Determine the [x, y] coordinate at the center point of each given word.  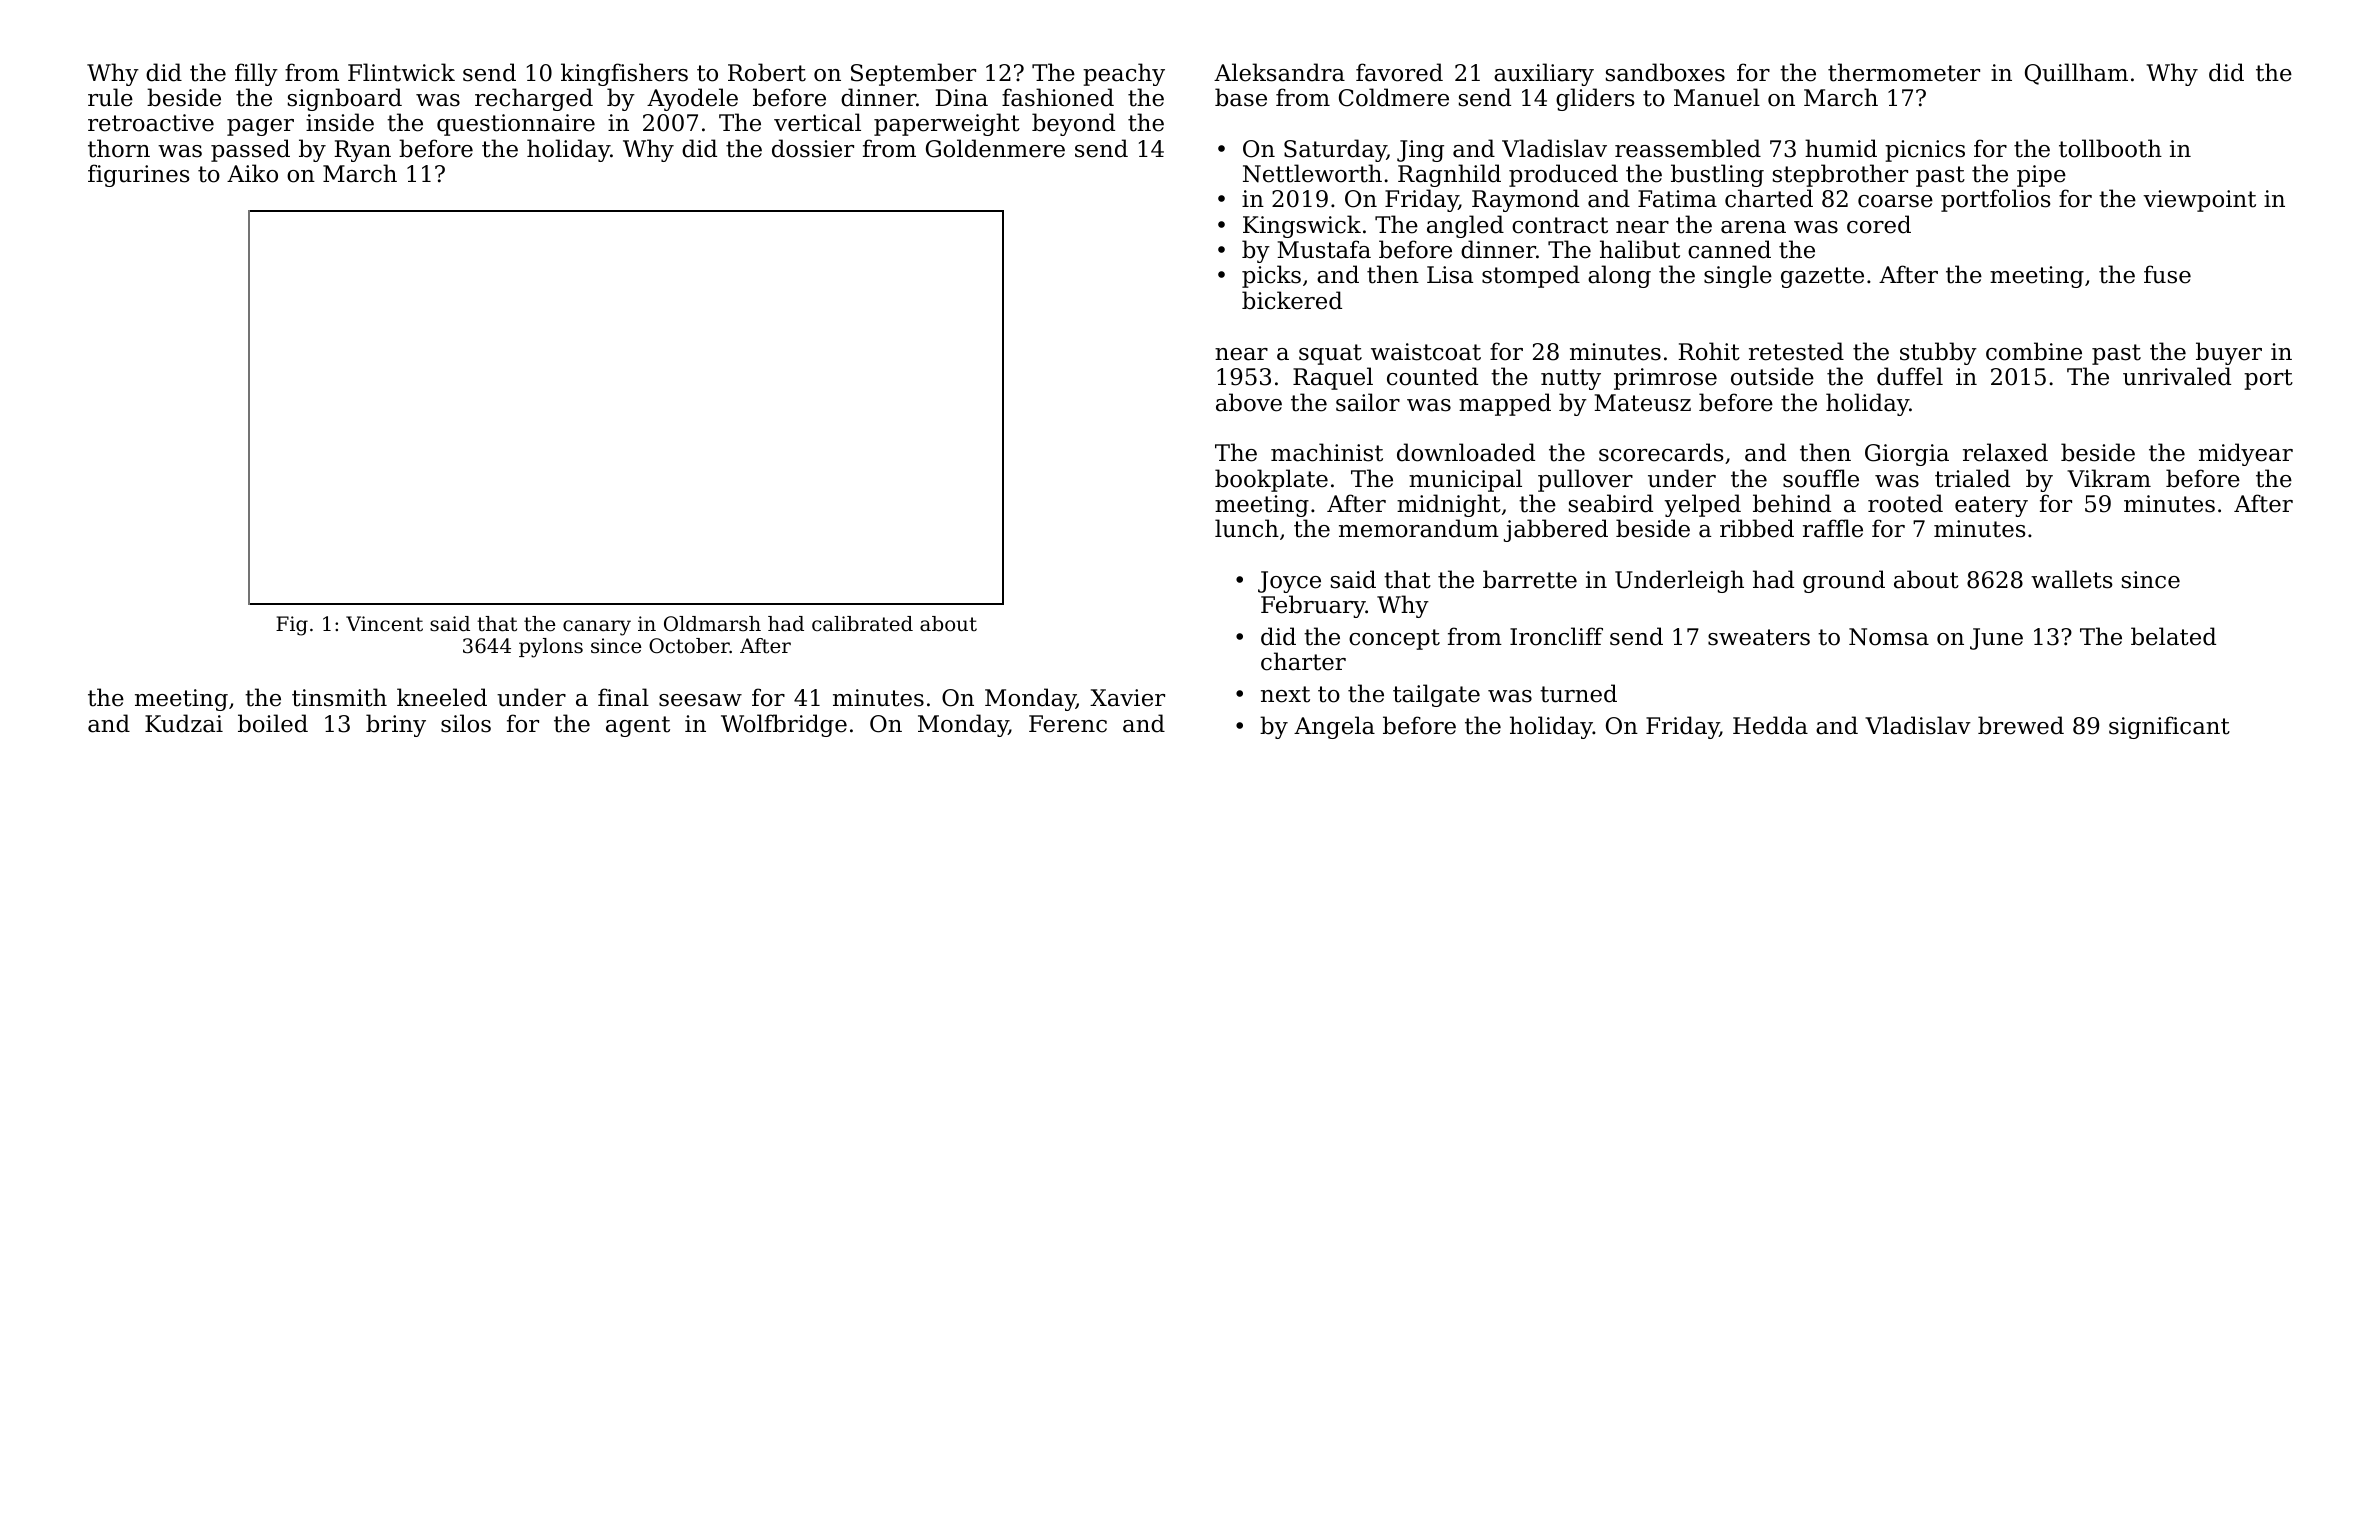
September [913, 74]
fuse [2167, 274]
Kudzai [184, 723]
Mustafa [1324, 249]
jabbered [1556, 530]
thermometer [1904, 72]
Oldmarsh [712, 624]
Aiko [252, 173]
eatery [1991, 506]
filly [256, 74]
